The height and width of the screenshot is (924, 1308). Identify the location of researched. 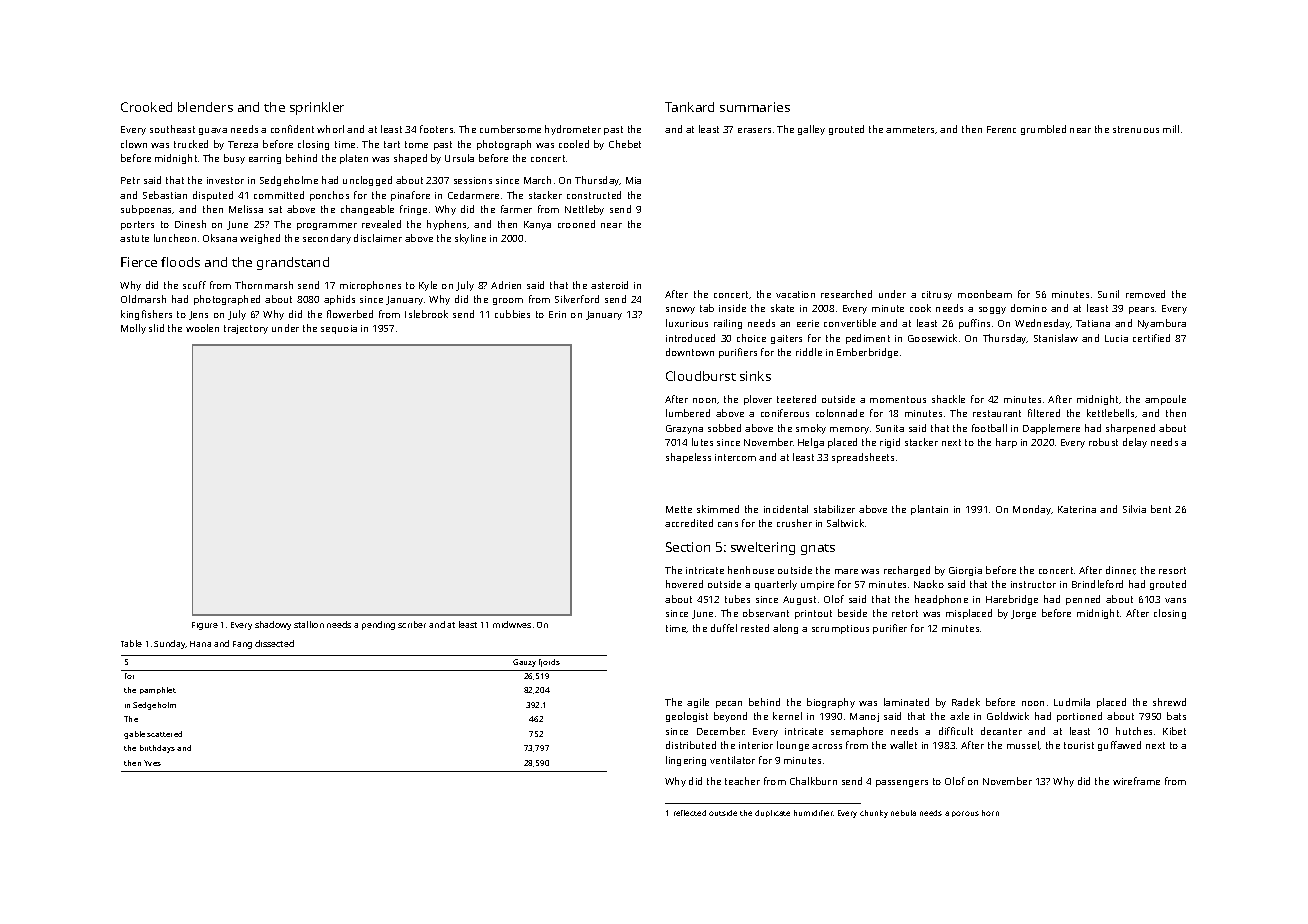
(846, 294).
